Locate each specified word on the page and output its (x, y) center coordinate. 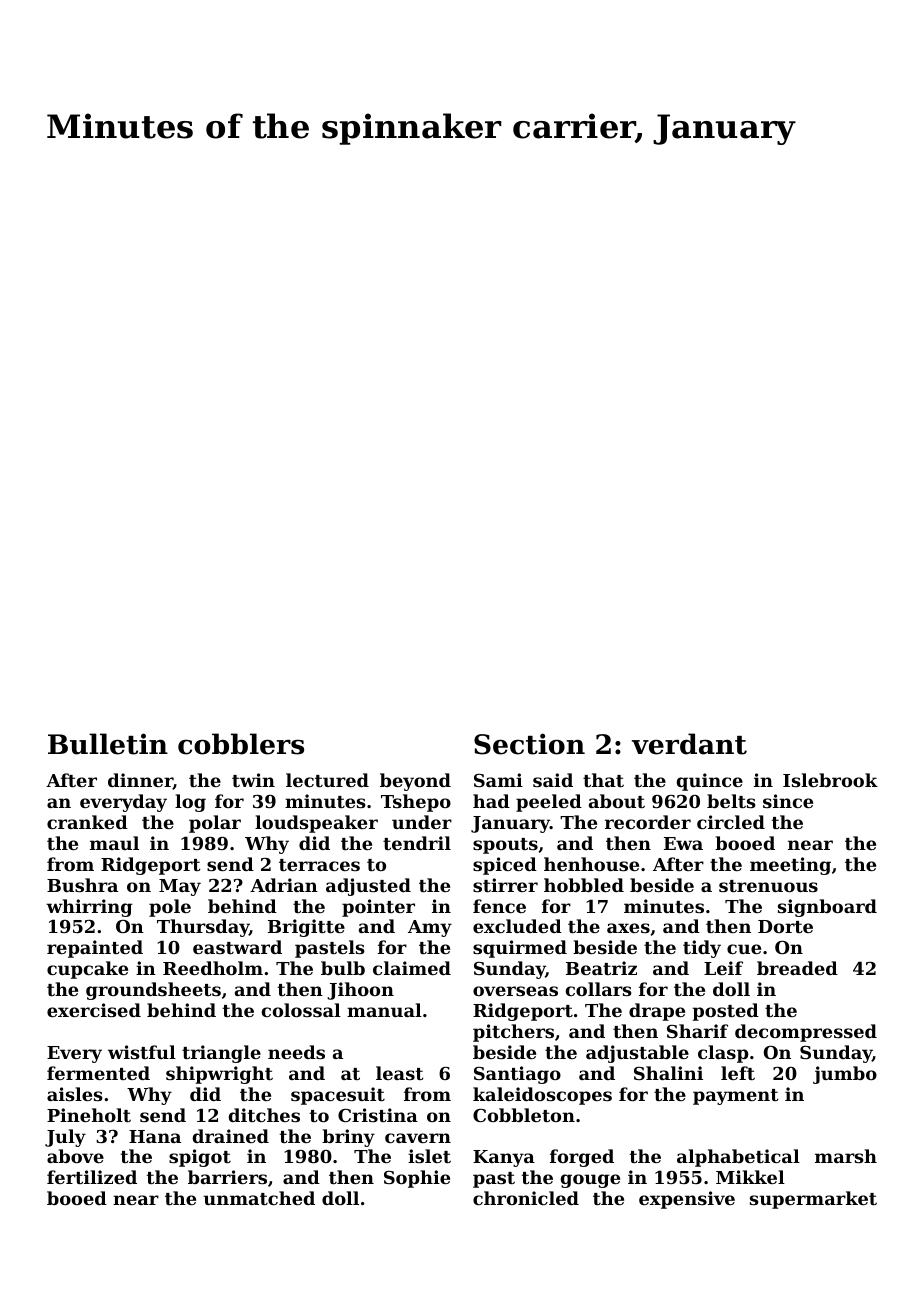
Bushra (82, 885)
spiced (505, 866)
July (65, 1138)
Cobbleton (524, 1115)
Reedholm (213, 968)
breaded (797, 968)
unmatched (259, 1198)
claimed (412, 968)
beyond (415, 782)
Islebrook (830, 780)
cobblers (241, 744)
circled (731, 822)
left (738, 1073)
